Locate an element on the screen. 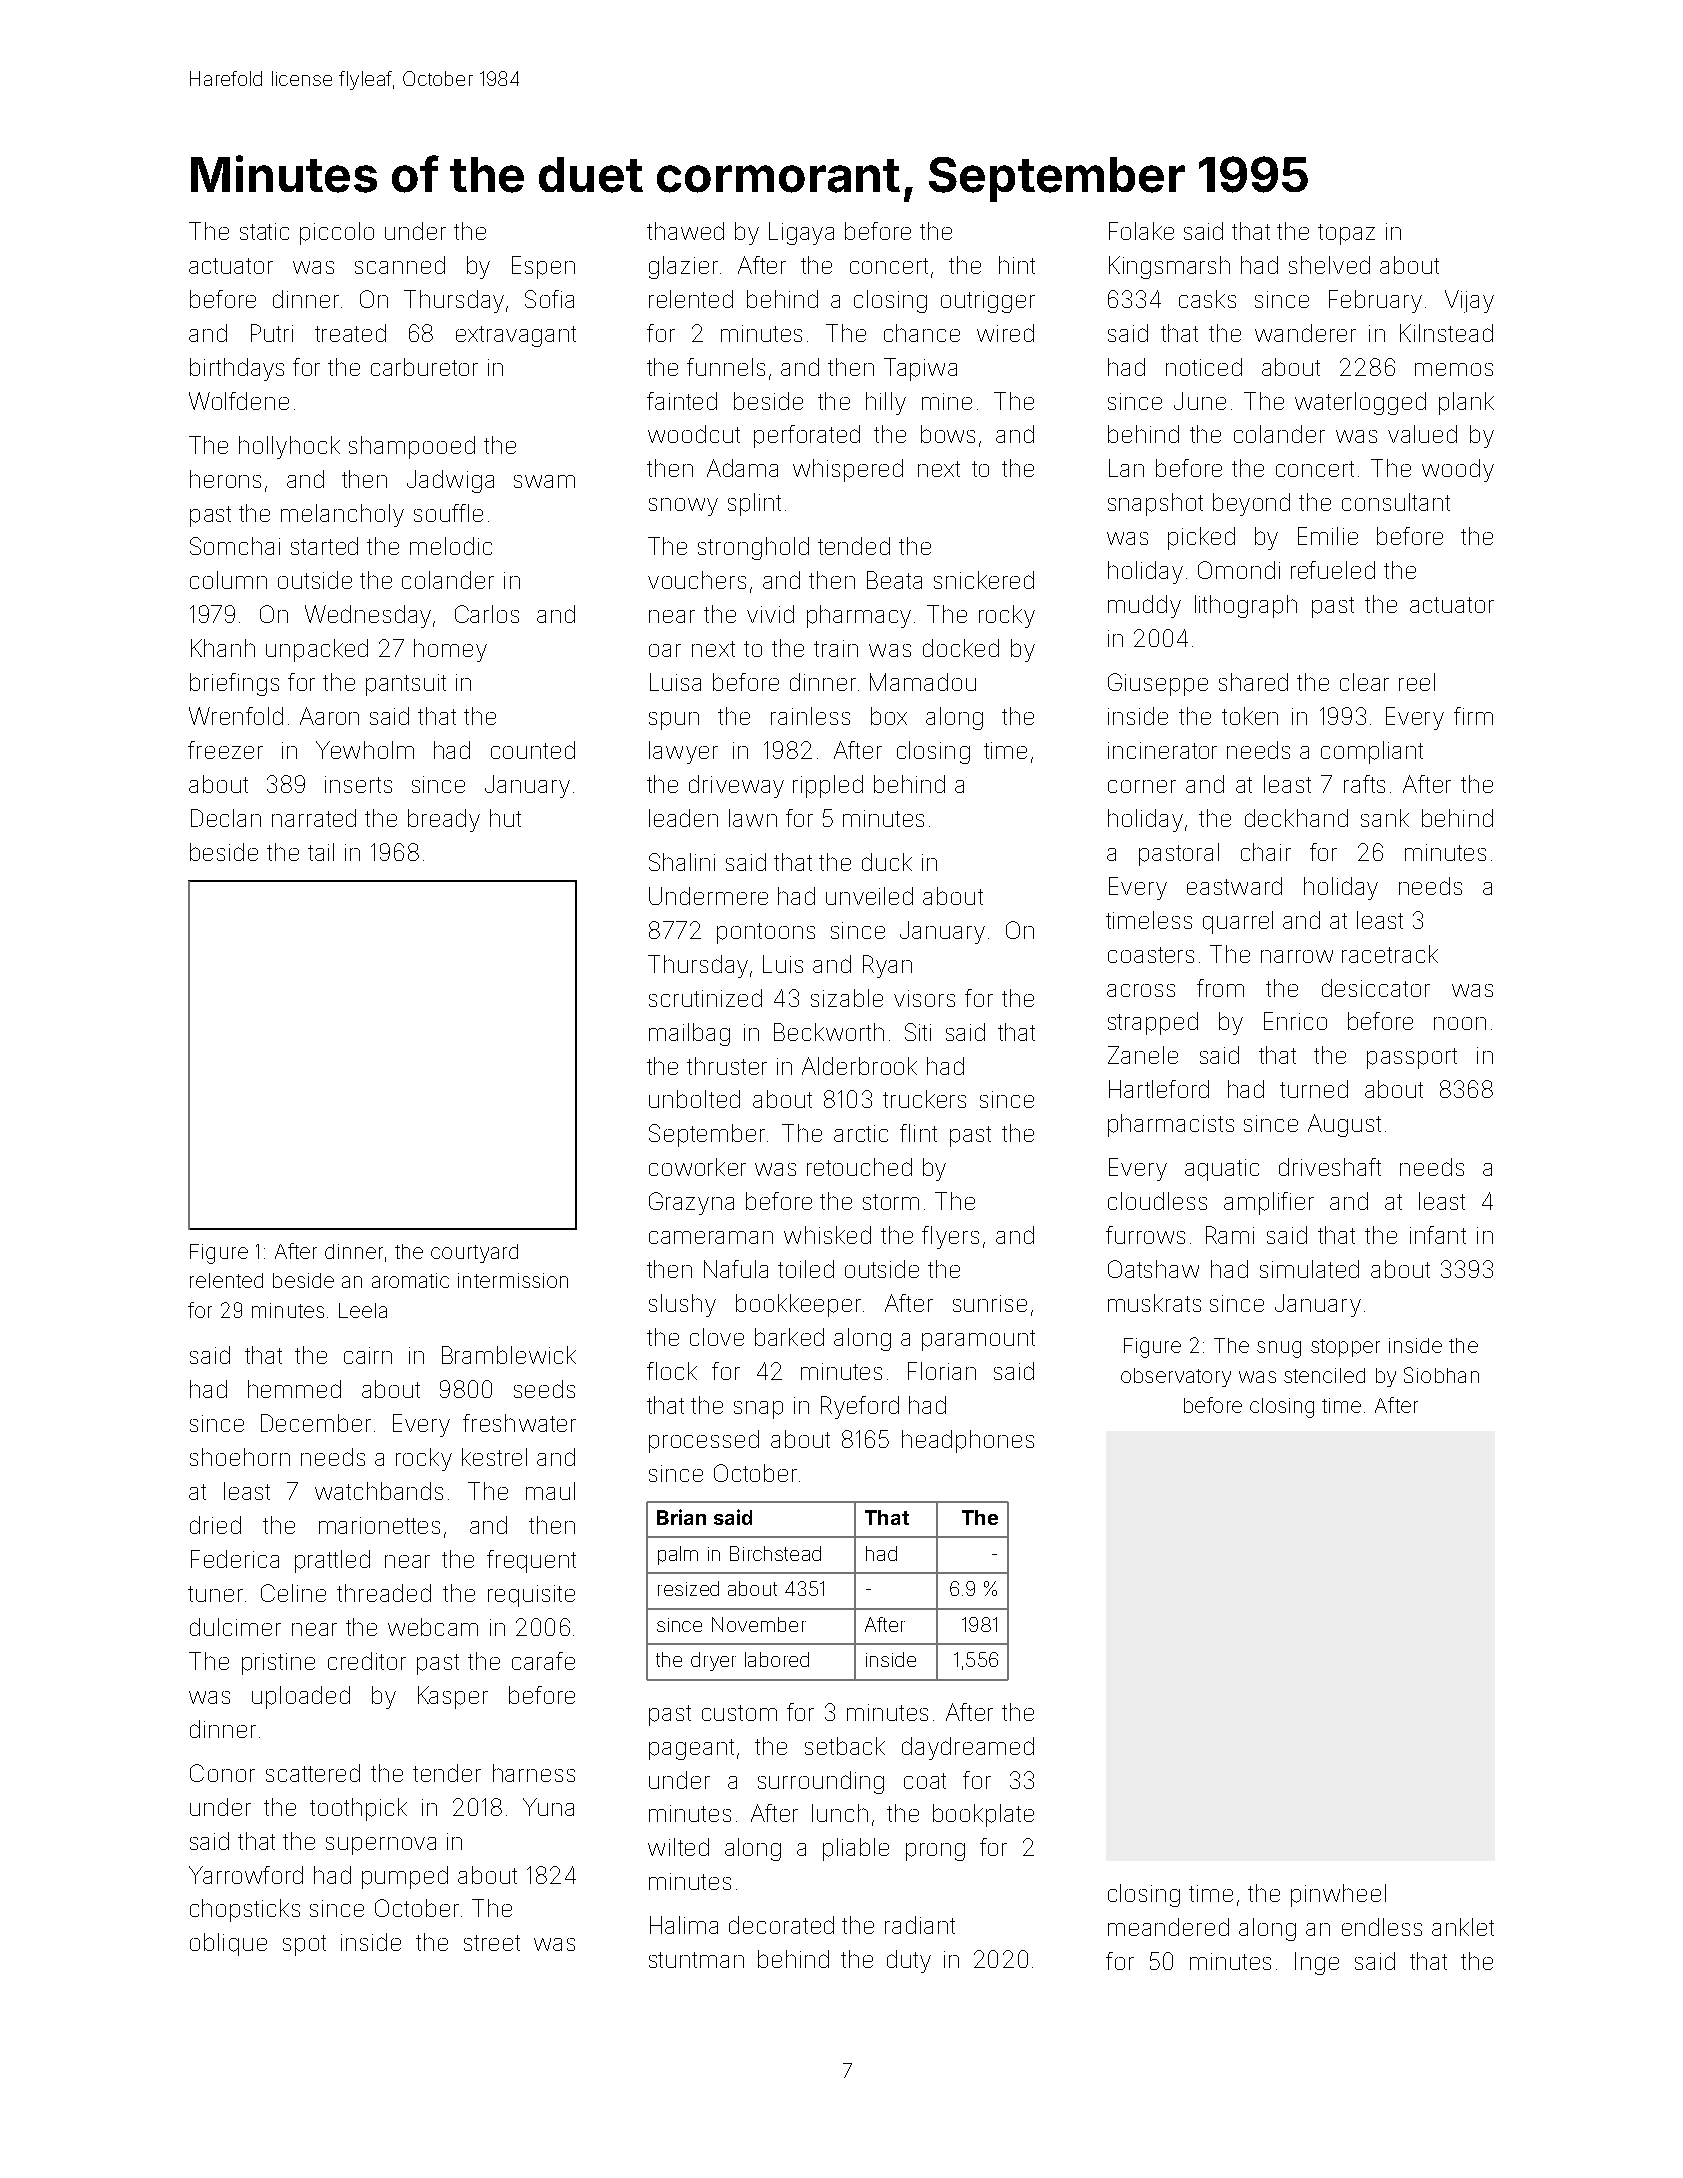 This screenshot has width=1683, height=2178. June is located at coordinates (1200, 401).
